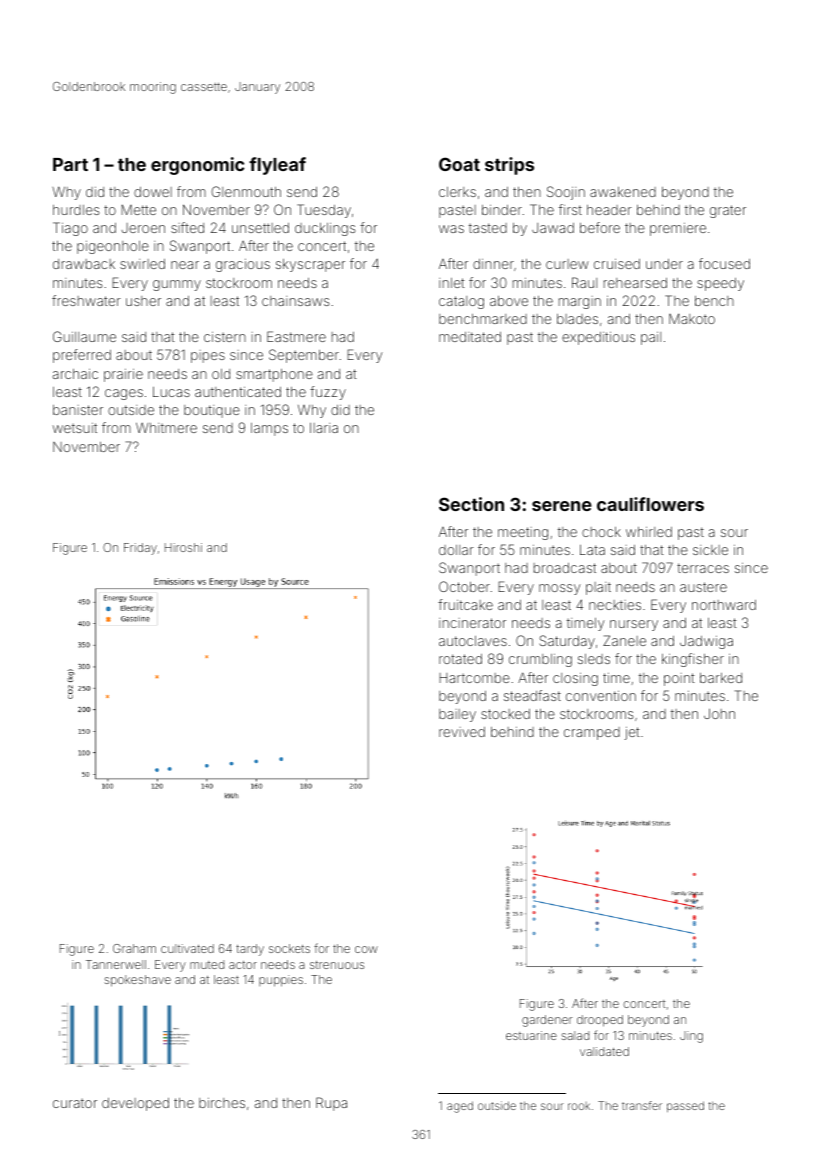 This screenshot has height=1168, width=823. What do you see at coordinates (459, 164) in the screenshot?
I see `Goat` at bounding box center [459, 164].
